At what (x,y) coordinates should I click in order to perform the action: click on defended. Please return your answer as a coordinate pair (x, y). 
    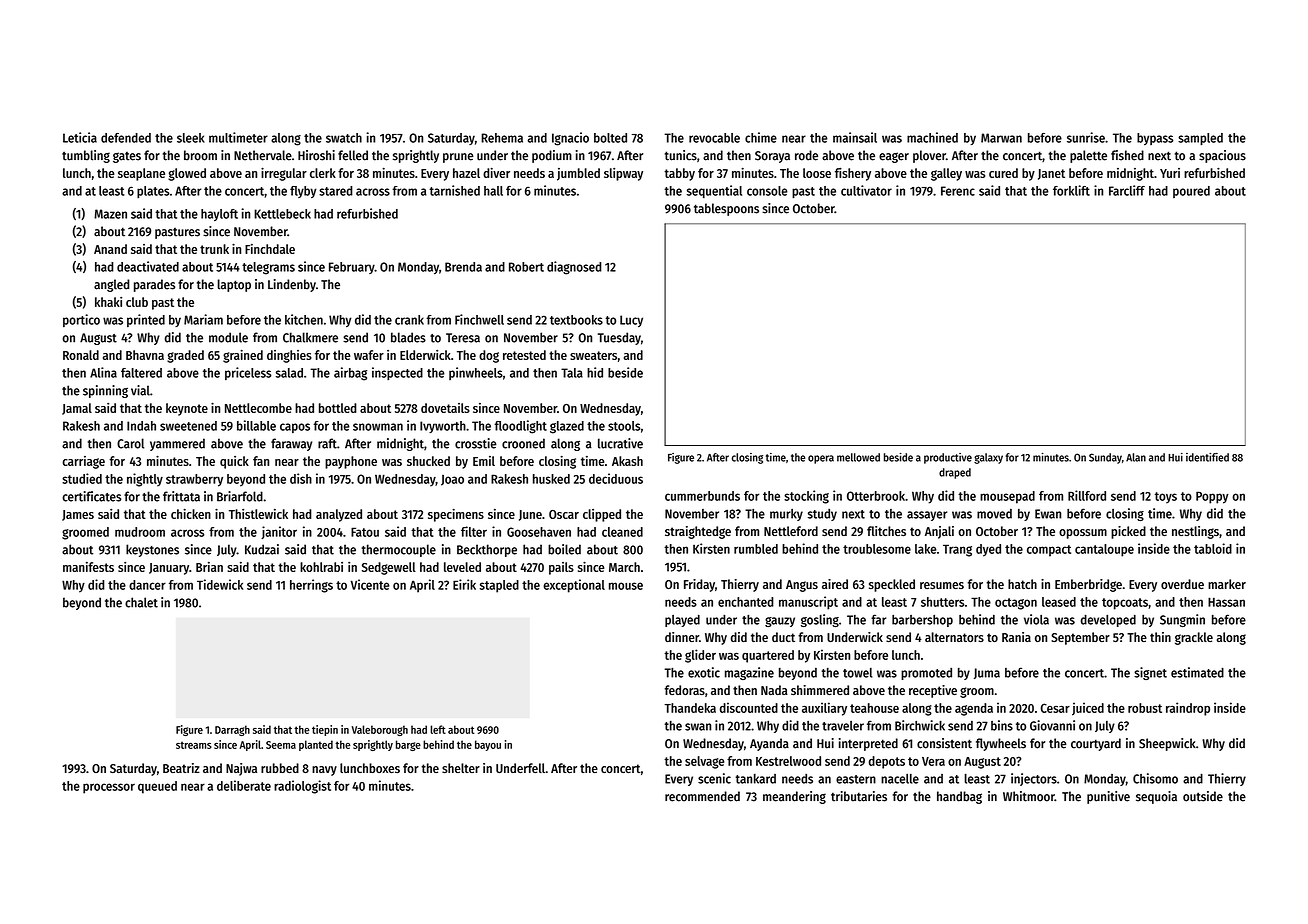
    Looking at the image, I should click on (126, 138).
